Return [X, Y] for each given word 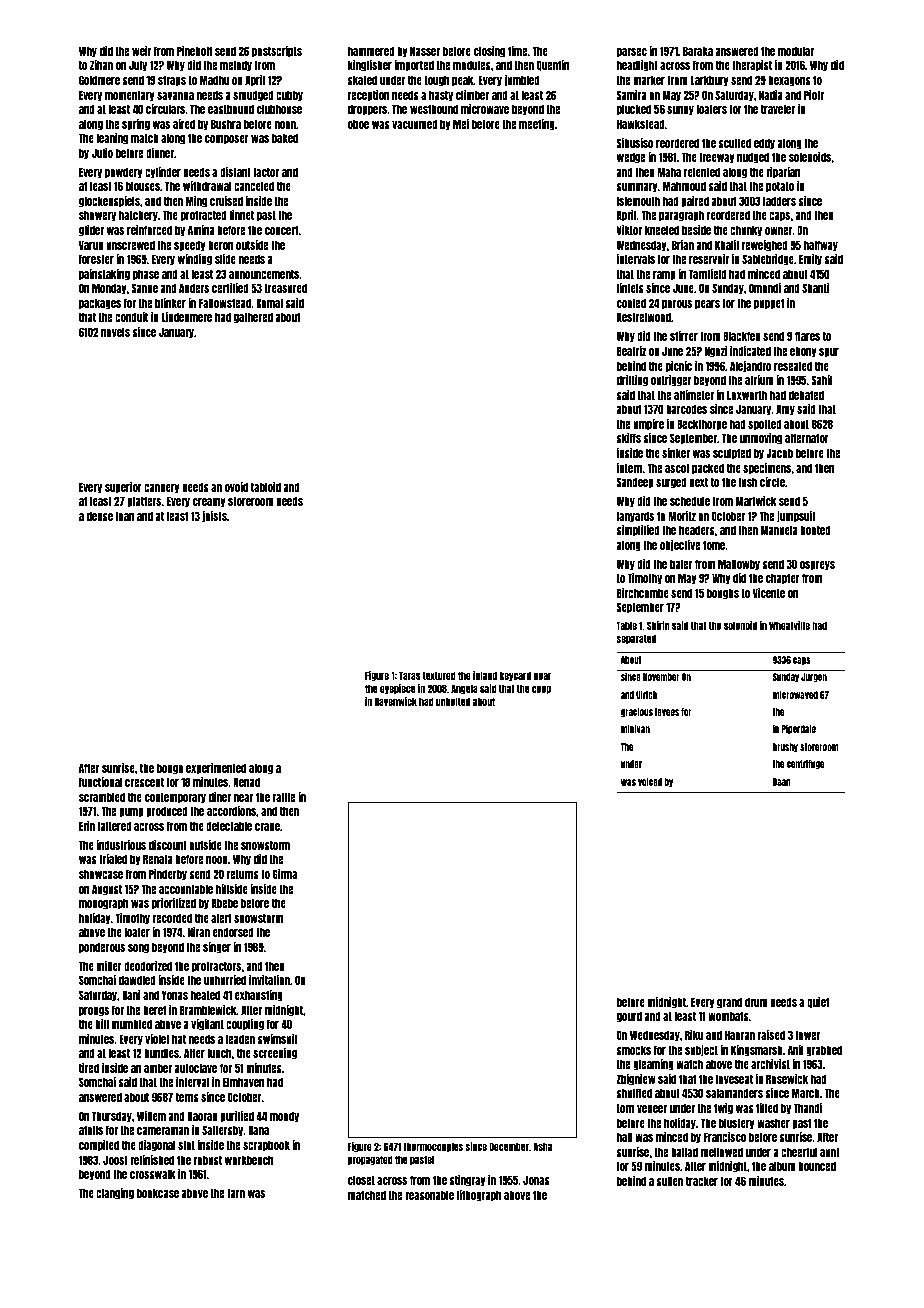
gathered [253, 318]
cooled [631, 303]
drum [756, 1002]
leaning [112, 139]
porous [677, 305]
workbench [249, 1160]
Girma [285, 874]
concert [282, 230]
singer [217, 948]
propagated [370, 1160]
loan [125, 516]
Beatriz [631, 351]
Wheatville [789, 625]
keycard [515, 676]
